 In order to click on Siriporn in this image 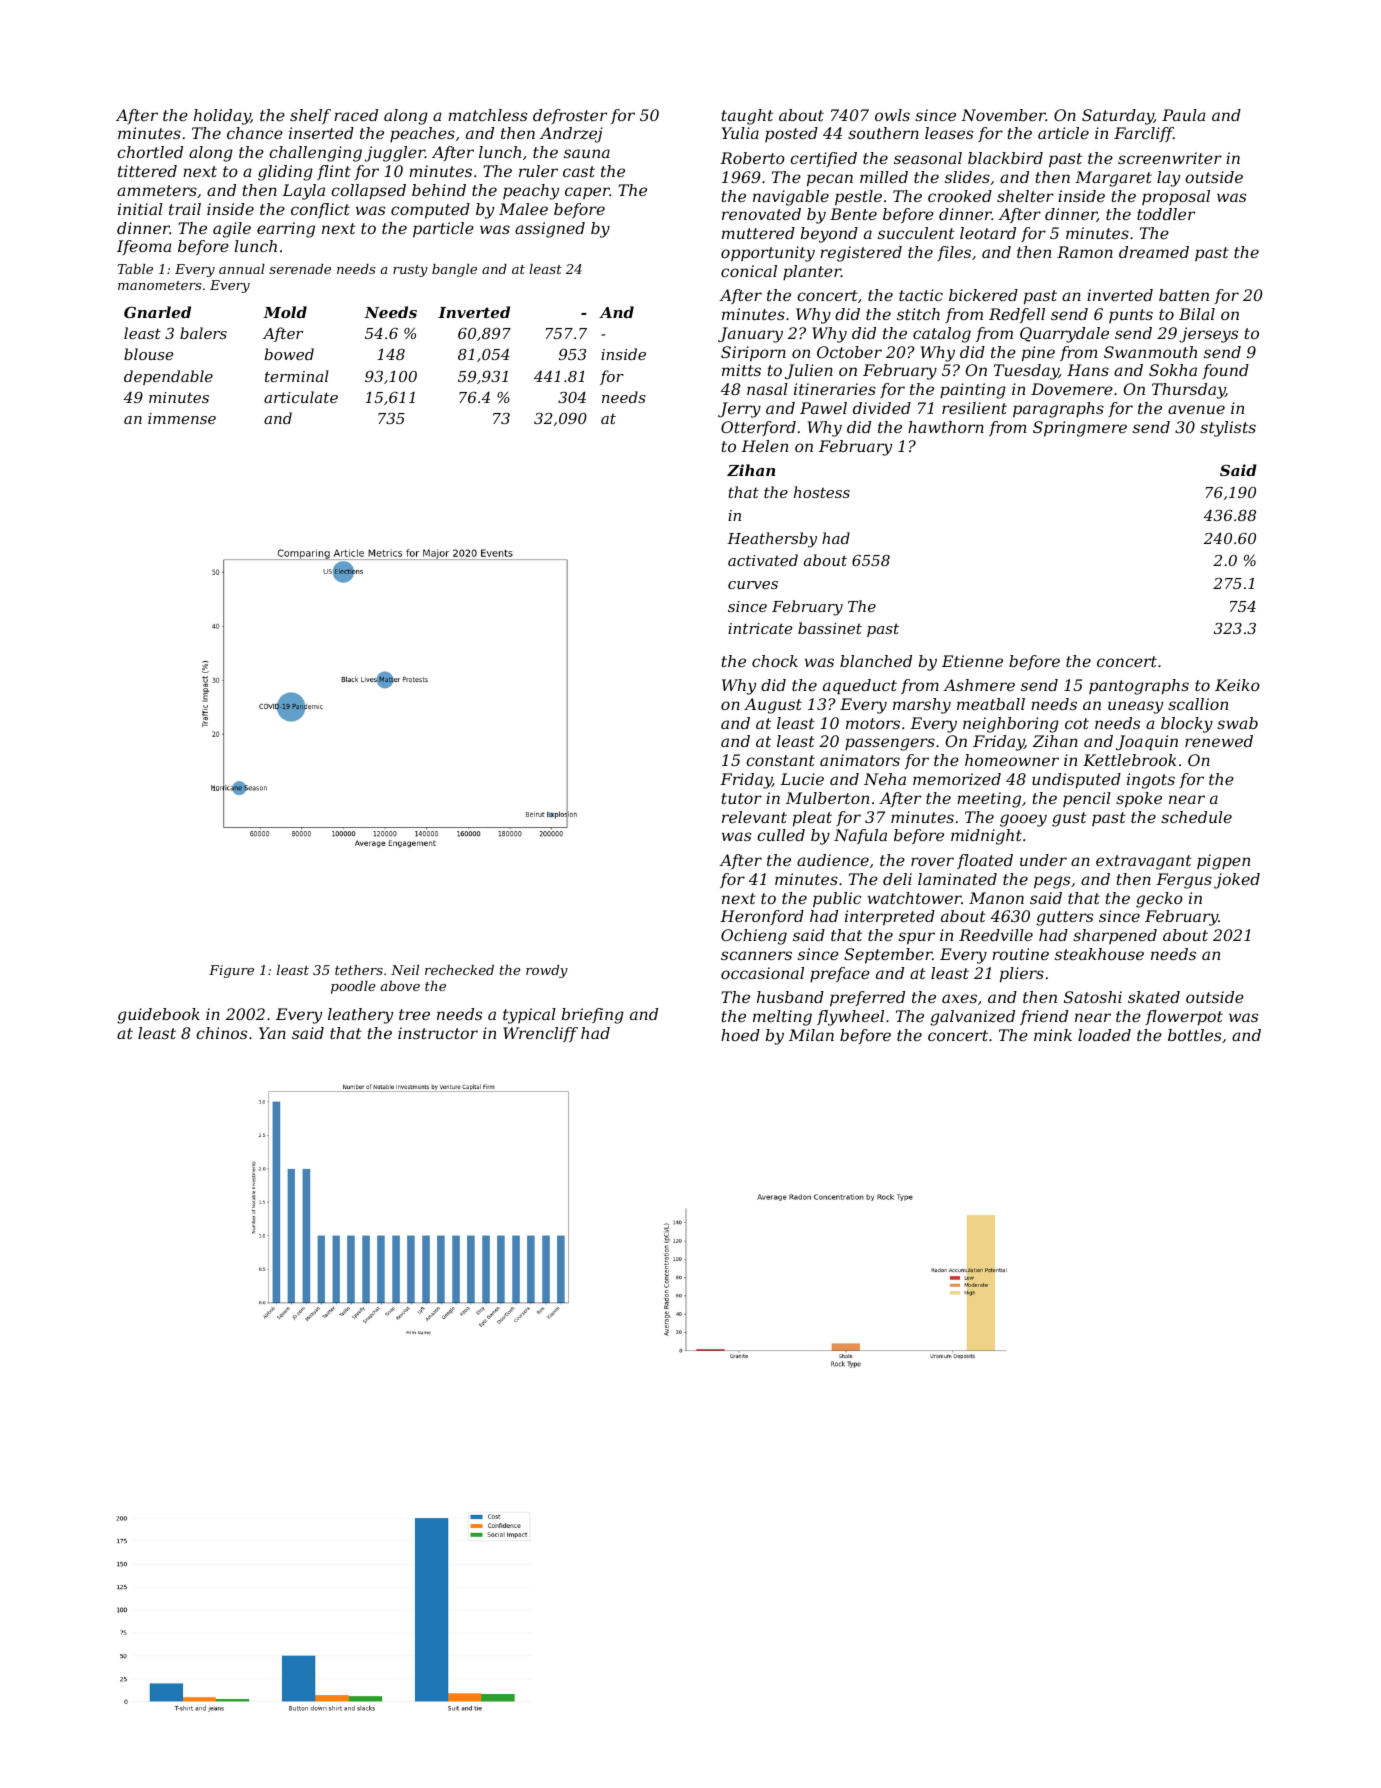, I will do `click(753, 354)`.
